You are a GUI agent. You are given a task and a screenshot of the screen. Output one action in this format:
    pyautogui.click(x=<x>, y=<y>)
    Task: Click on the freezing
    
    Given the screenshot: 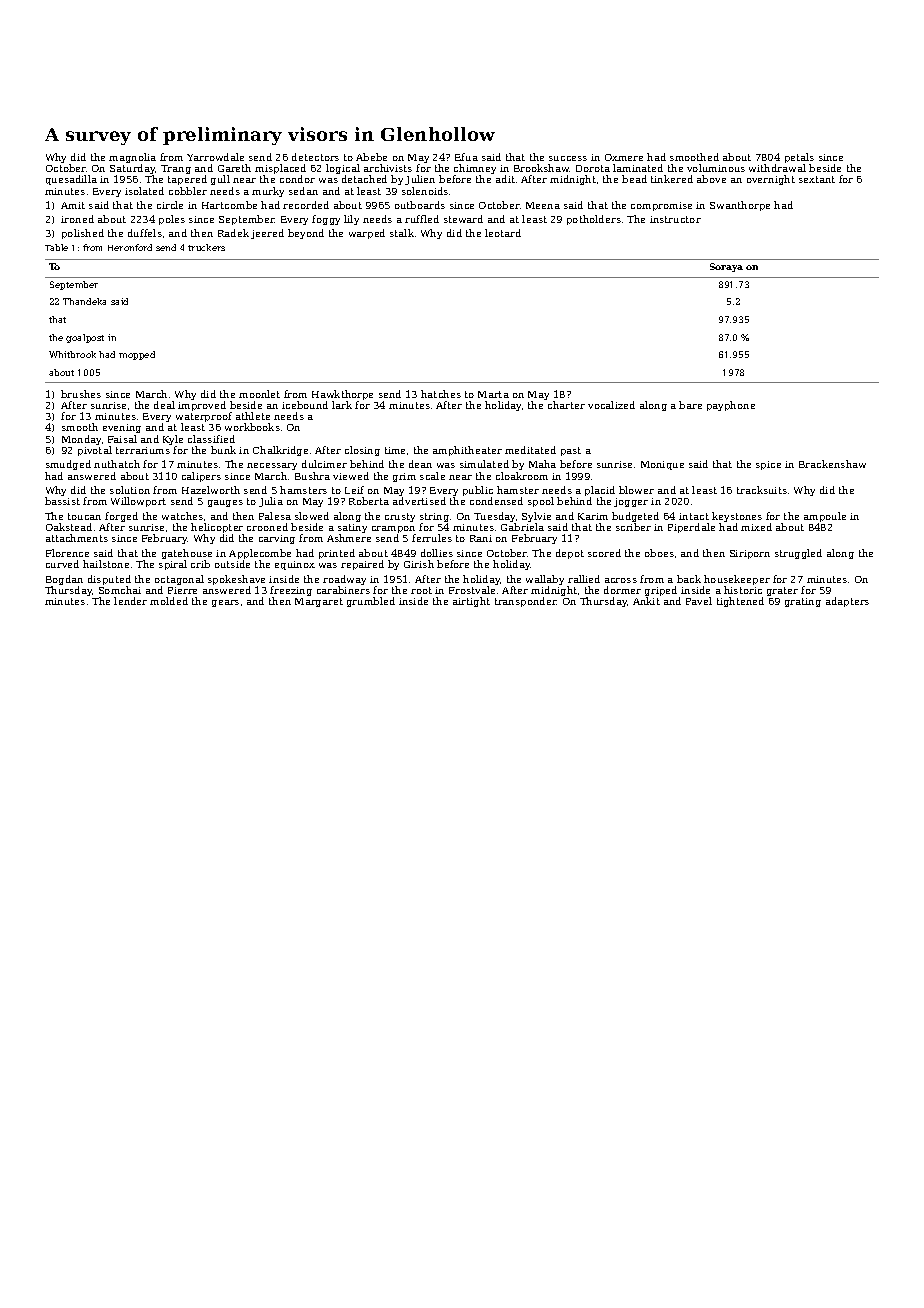 What is the action you would take?
    pyautogui.click(x=291, y=591)
